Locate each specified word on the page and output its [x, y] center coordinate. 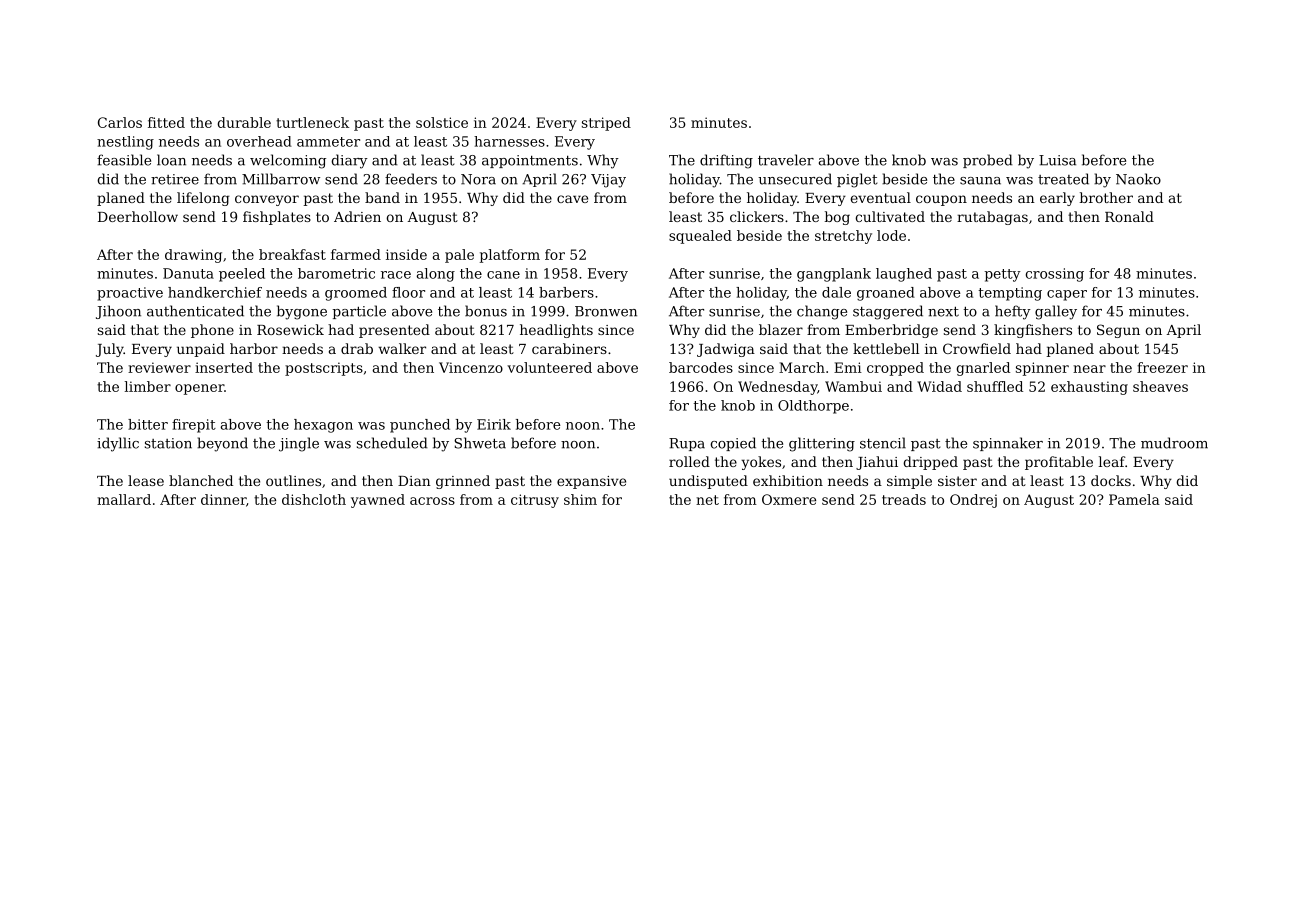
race [396, 275]
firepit [194, 426]
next [943, 311]
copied [733, 444]
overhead [259, 141]
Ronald [1129, 216]
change [822, 312]
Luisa [1057, 160]
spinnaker [1008, 444]
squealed [700, 237]
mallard [124, 499]
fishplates [277, 218]
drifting [726, 161]
